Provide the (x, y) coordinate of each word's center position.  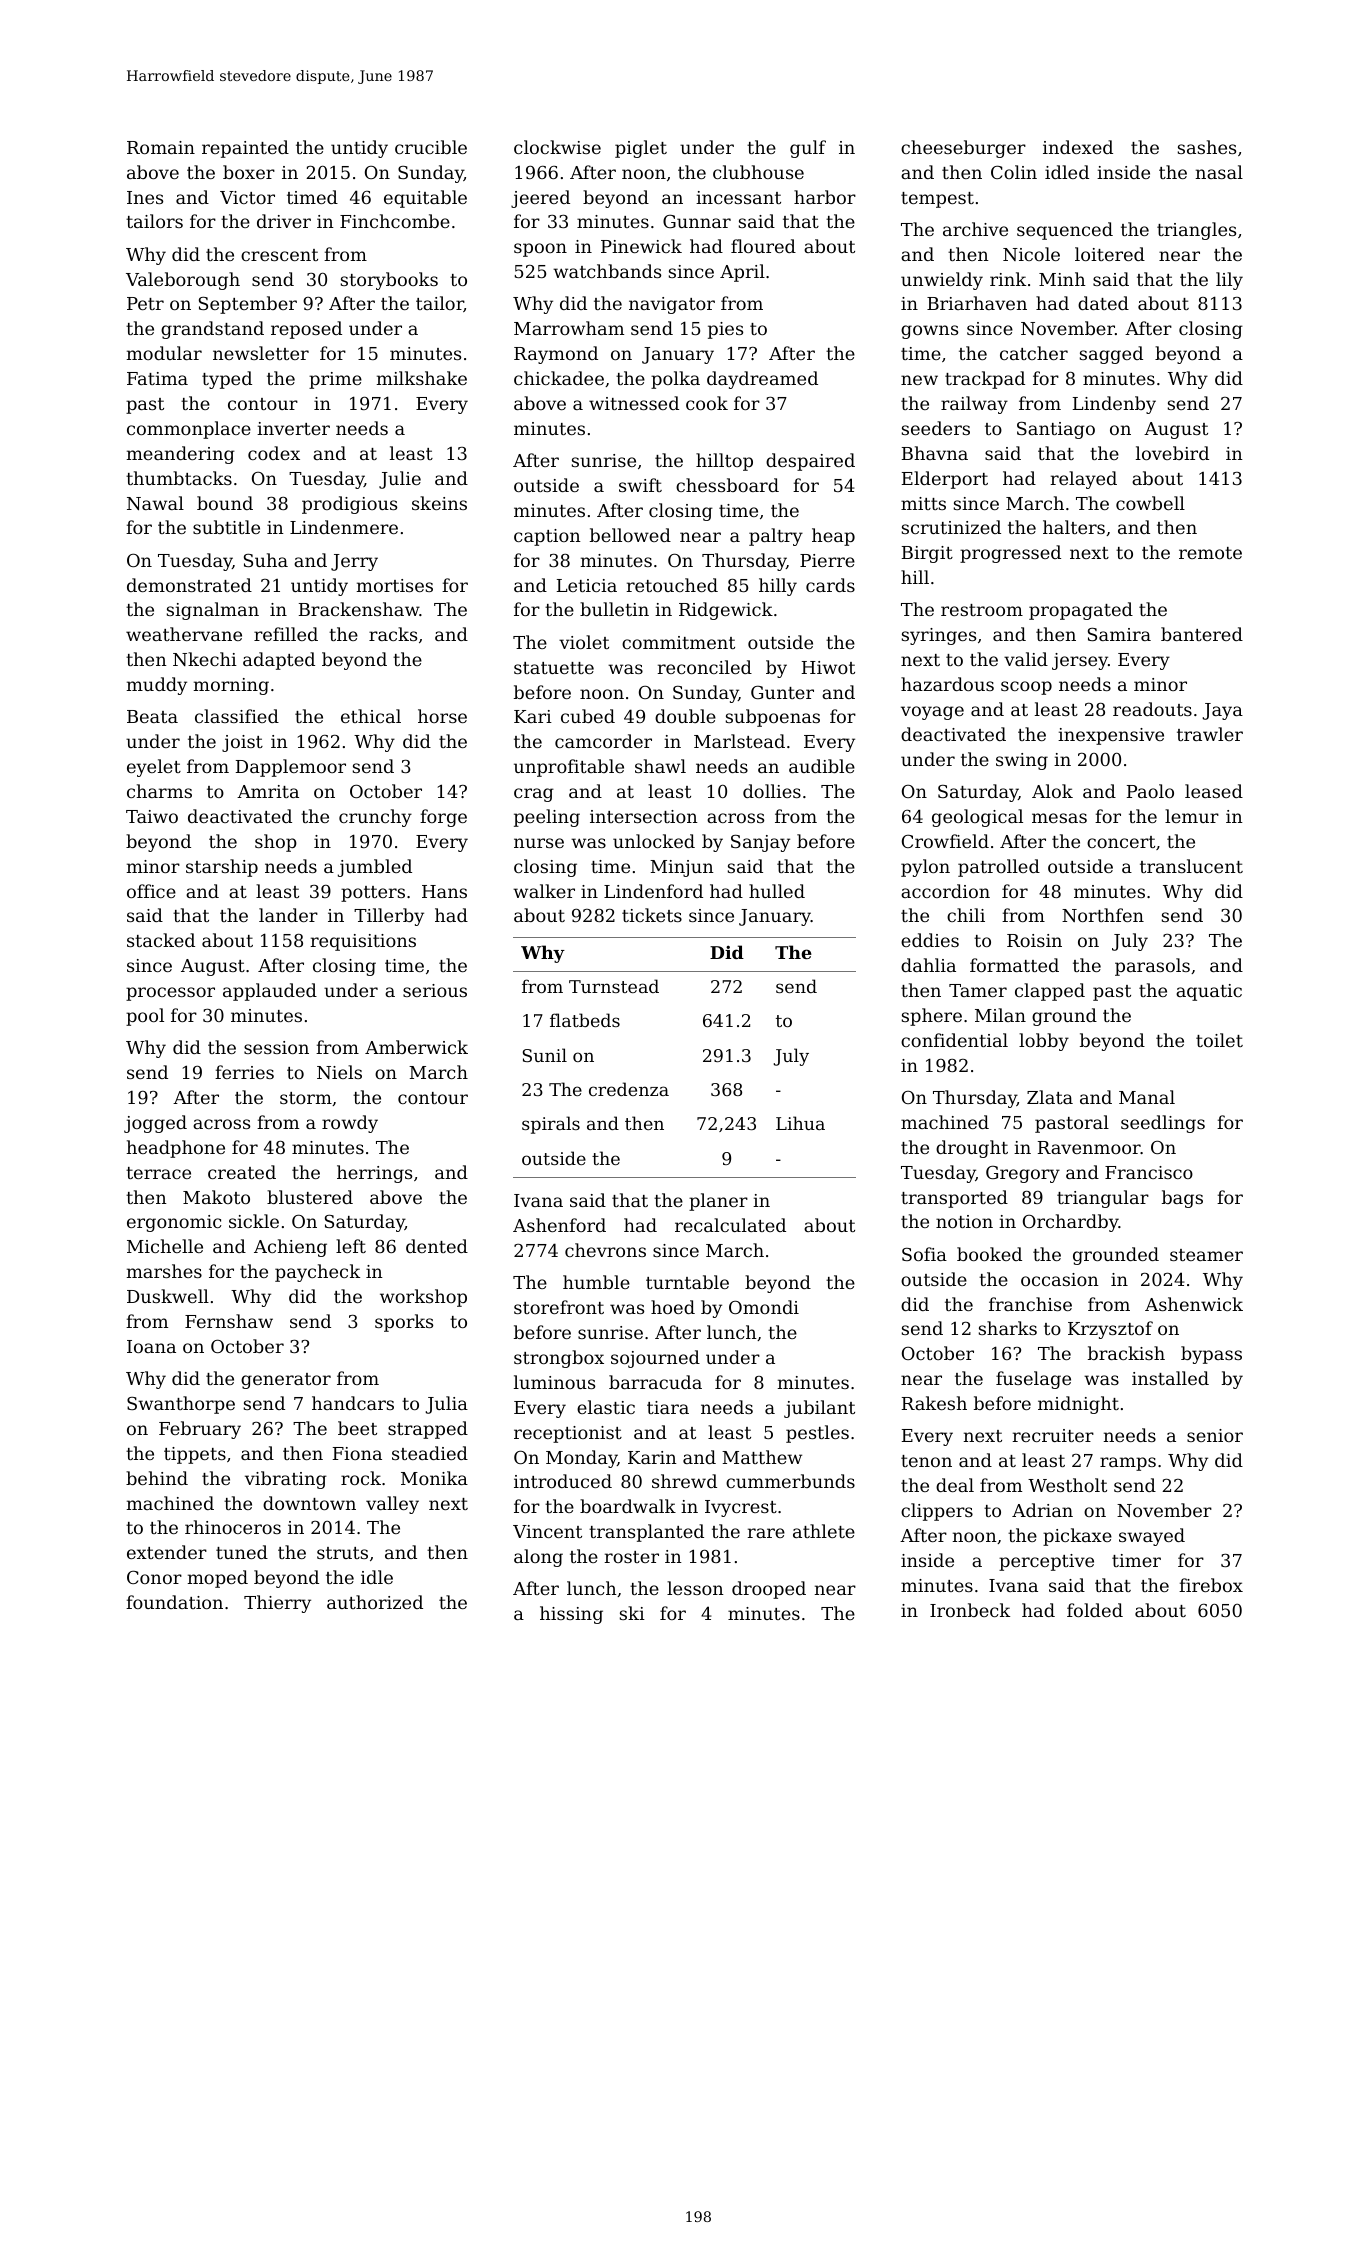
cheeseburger (963, 149)
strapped (428, 1430)
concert (1121, 842)
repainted (245, 149)
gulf (808, 149)
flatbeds (585, 1020)
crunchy (375, 818)
